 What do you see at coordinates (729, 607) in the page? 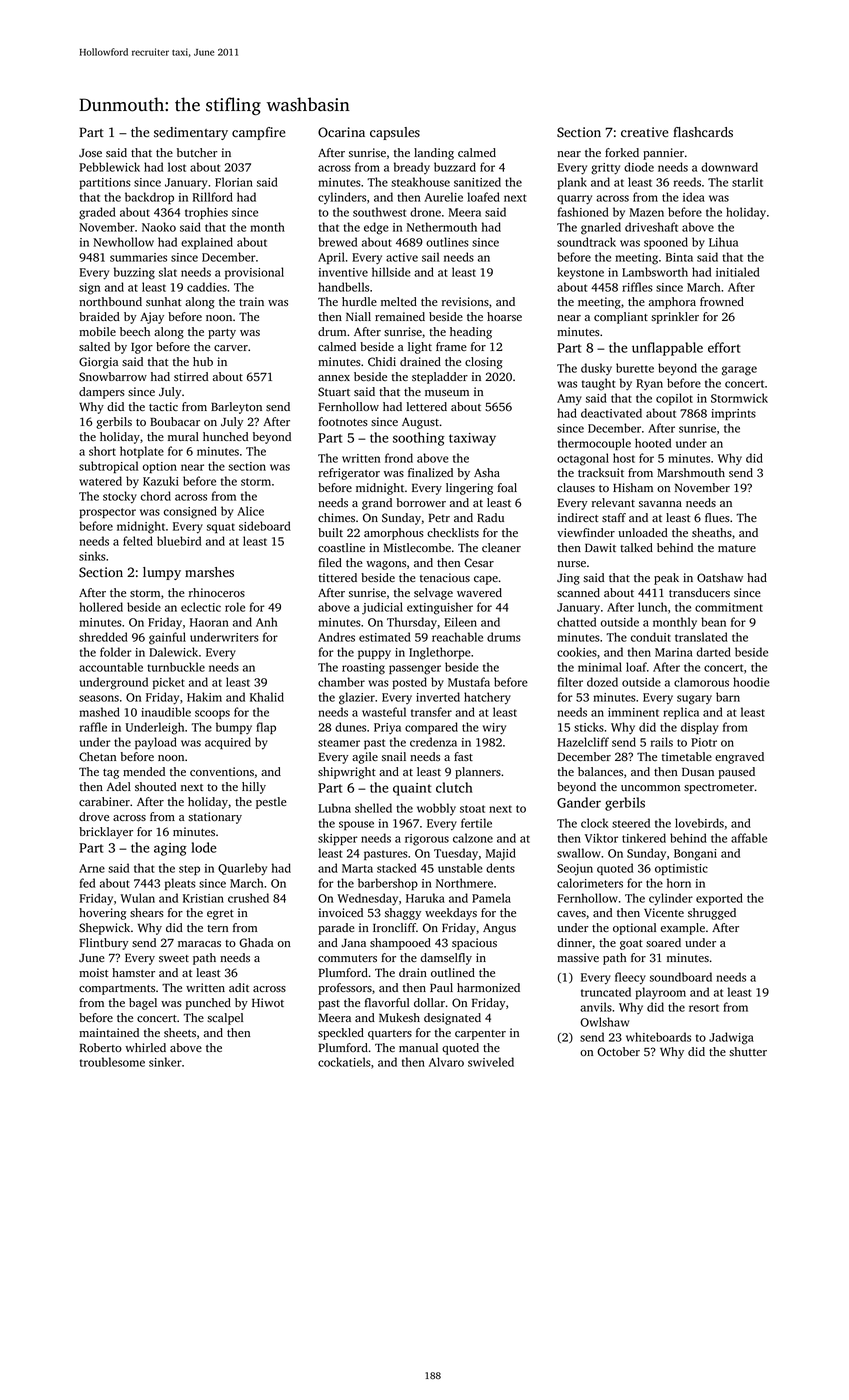
I see `commitment` at bounding box center [729, 607].
